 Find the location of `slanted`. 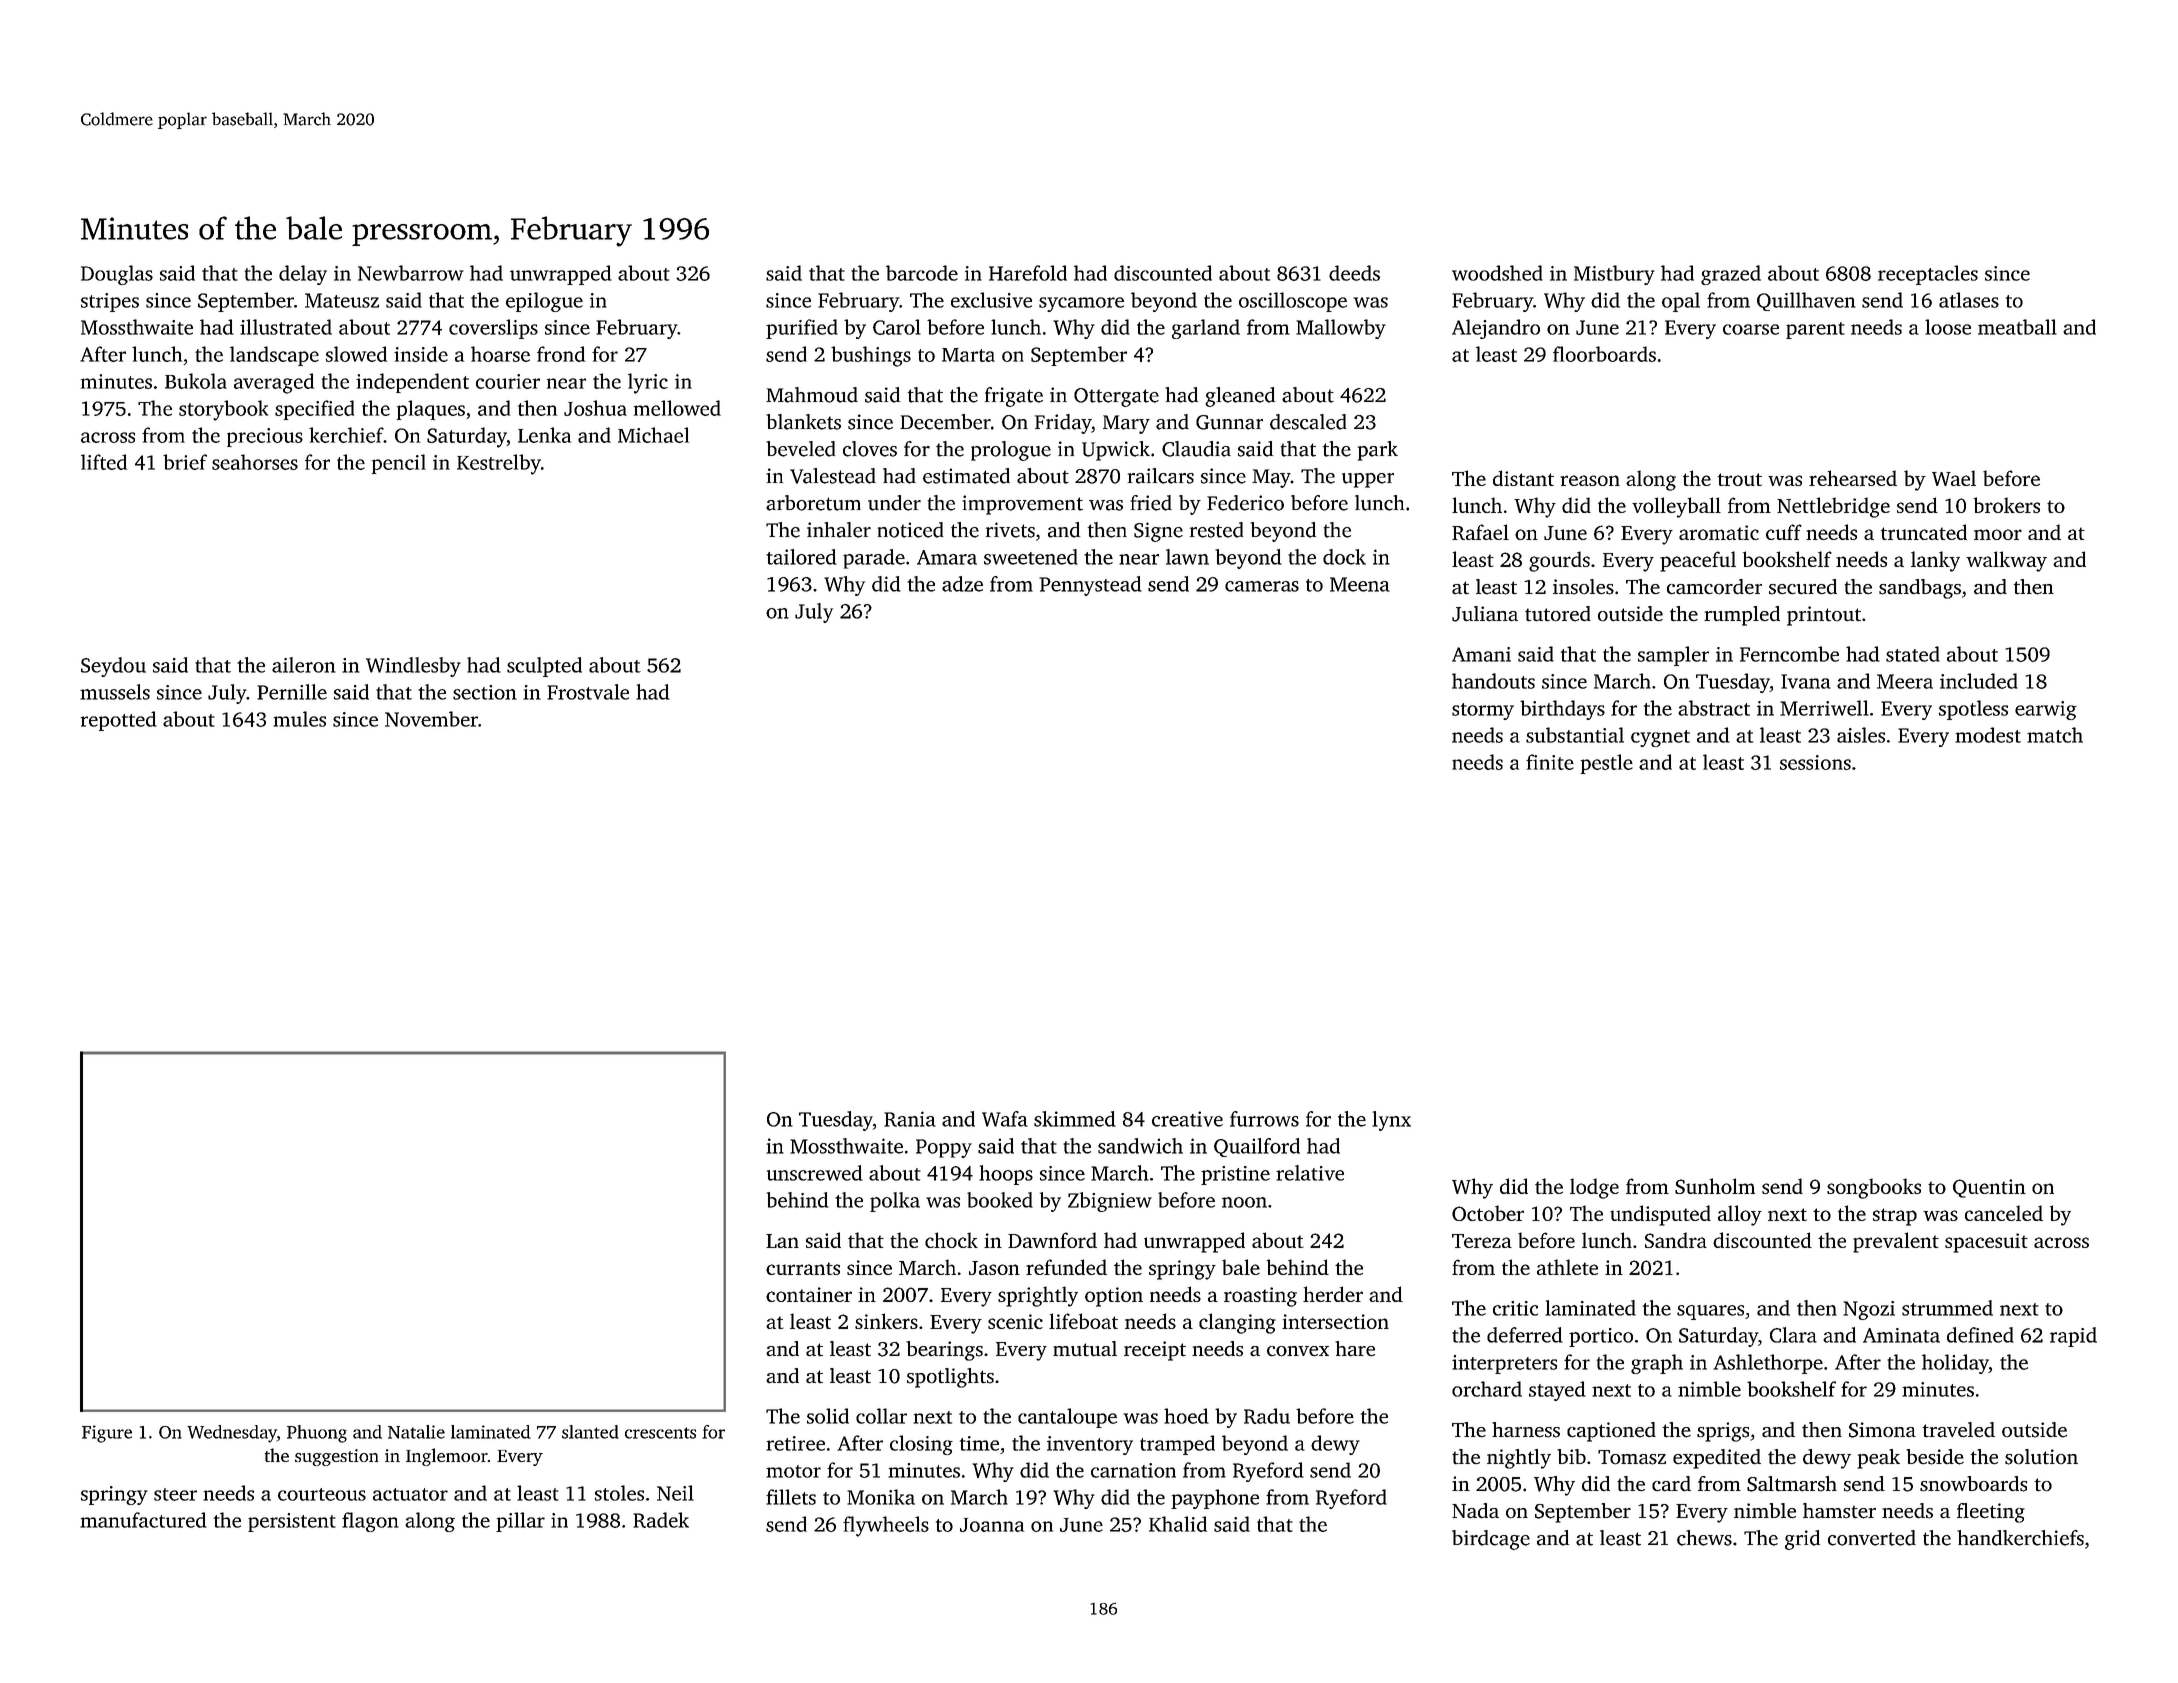

slanted is located at coordinates (590, 1432).
